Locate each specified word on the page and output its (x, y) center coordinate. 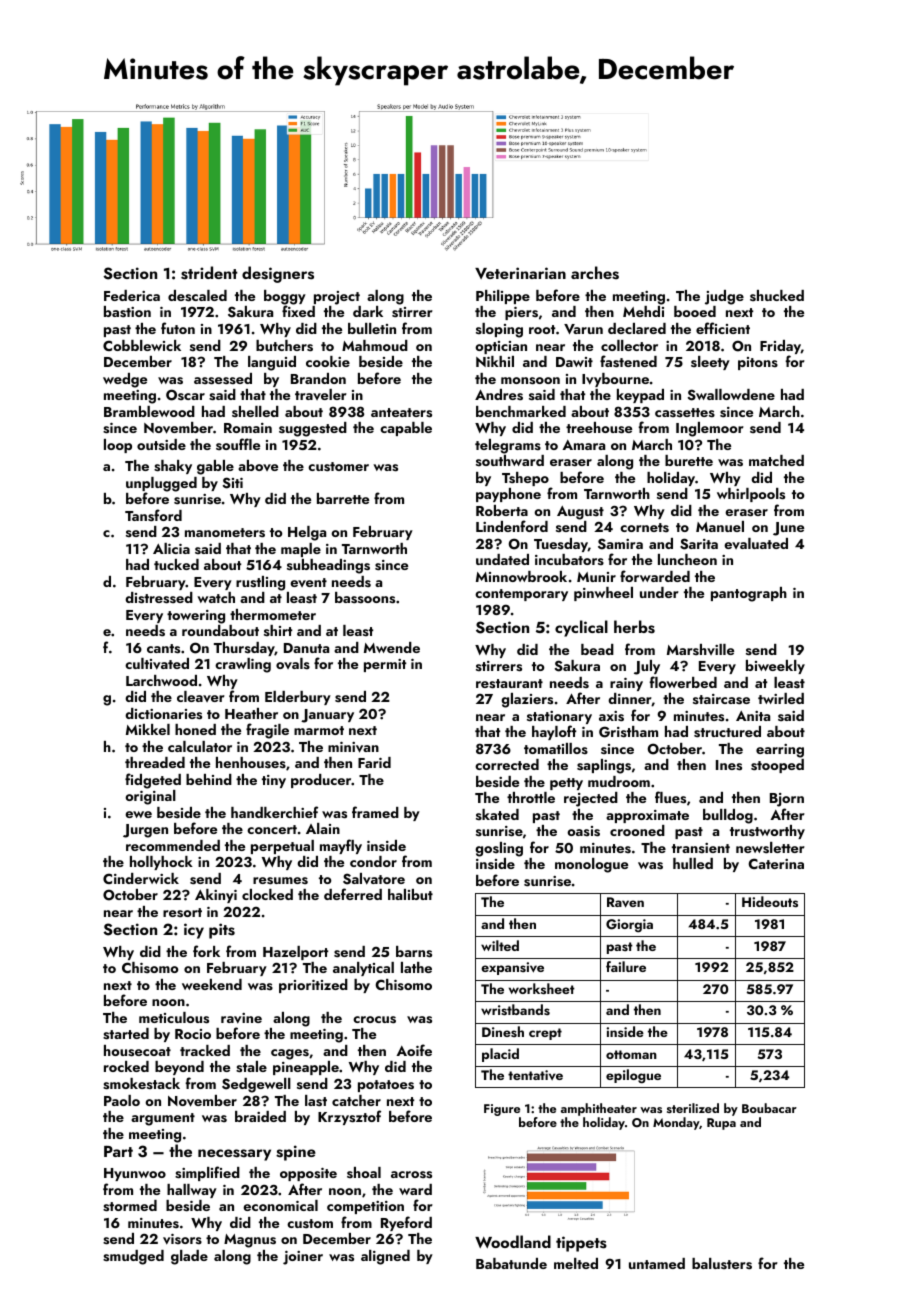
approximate (647, 816)
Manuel (720, 526)
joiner (303, 1258)
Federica (132, 295)
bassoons (365, 598)
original (150, 797)
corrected (507, 764)
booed (695, 311)
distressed (159, 598)
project (337, 298)
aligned (385, 1257)
